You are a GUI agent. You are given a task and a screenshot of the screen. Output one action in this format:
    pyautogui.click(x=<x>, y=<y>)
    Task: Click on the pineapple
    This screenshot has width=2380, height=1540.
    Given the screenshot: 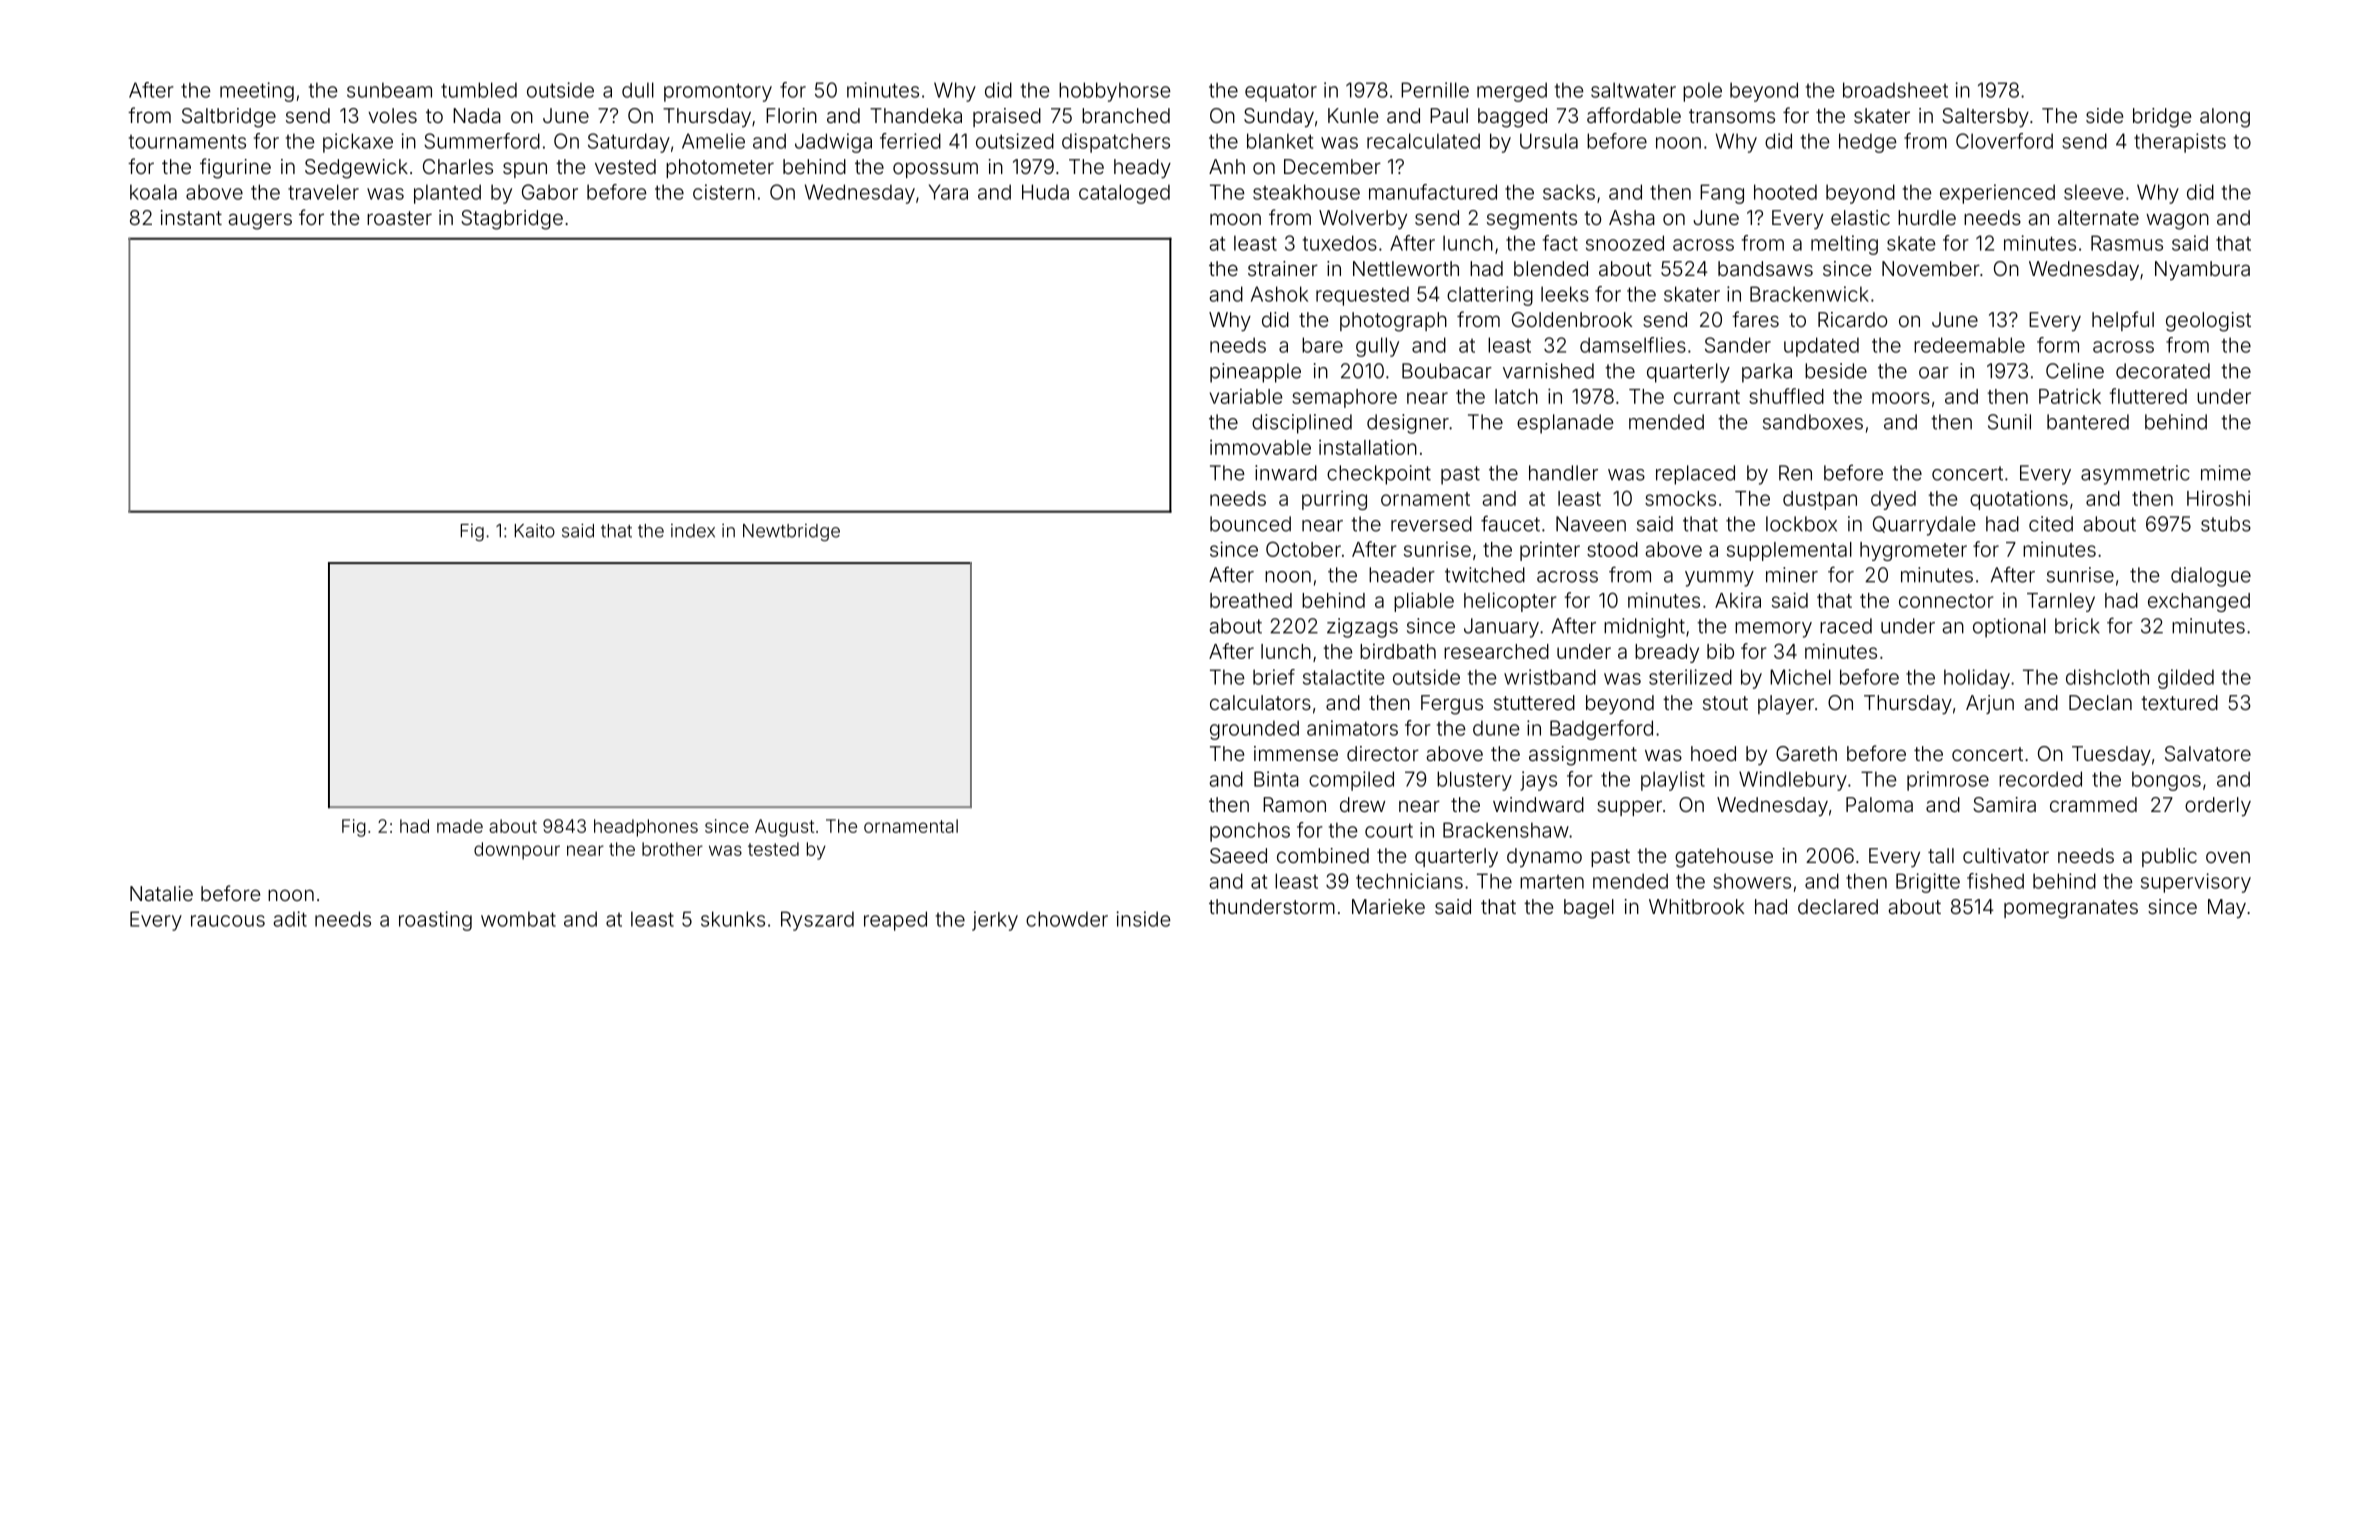 What is the action you would take?
    pyautogui.click(x=1255, y=373)
